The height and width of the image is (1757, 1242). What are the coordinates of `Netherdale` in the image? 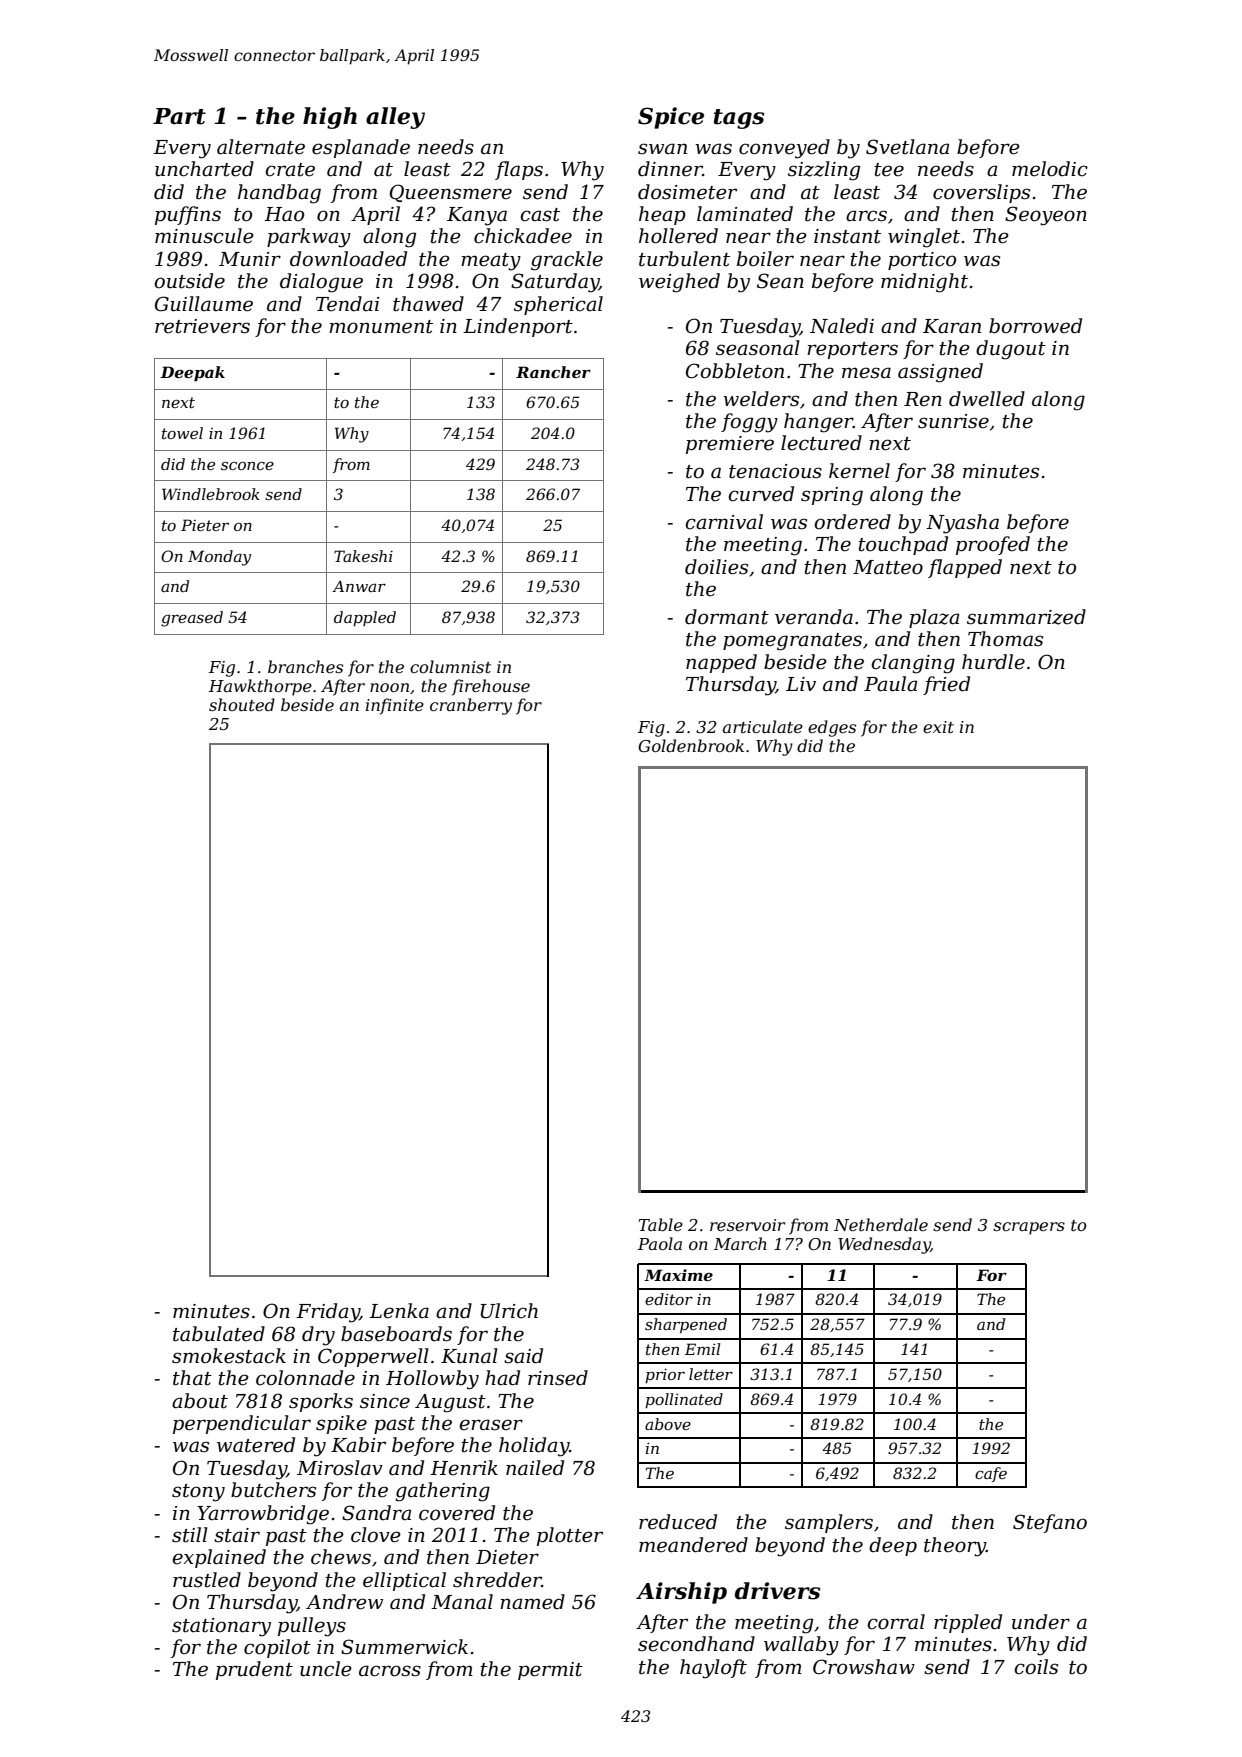 It's located at (881, 1224).
